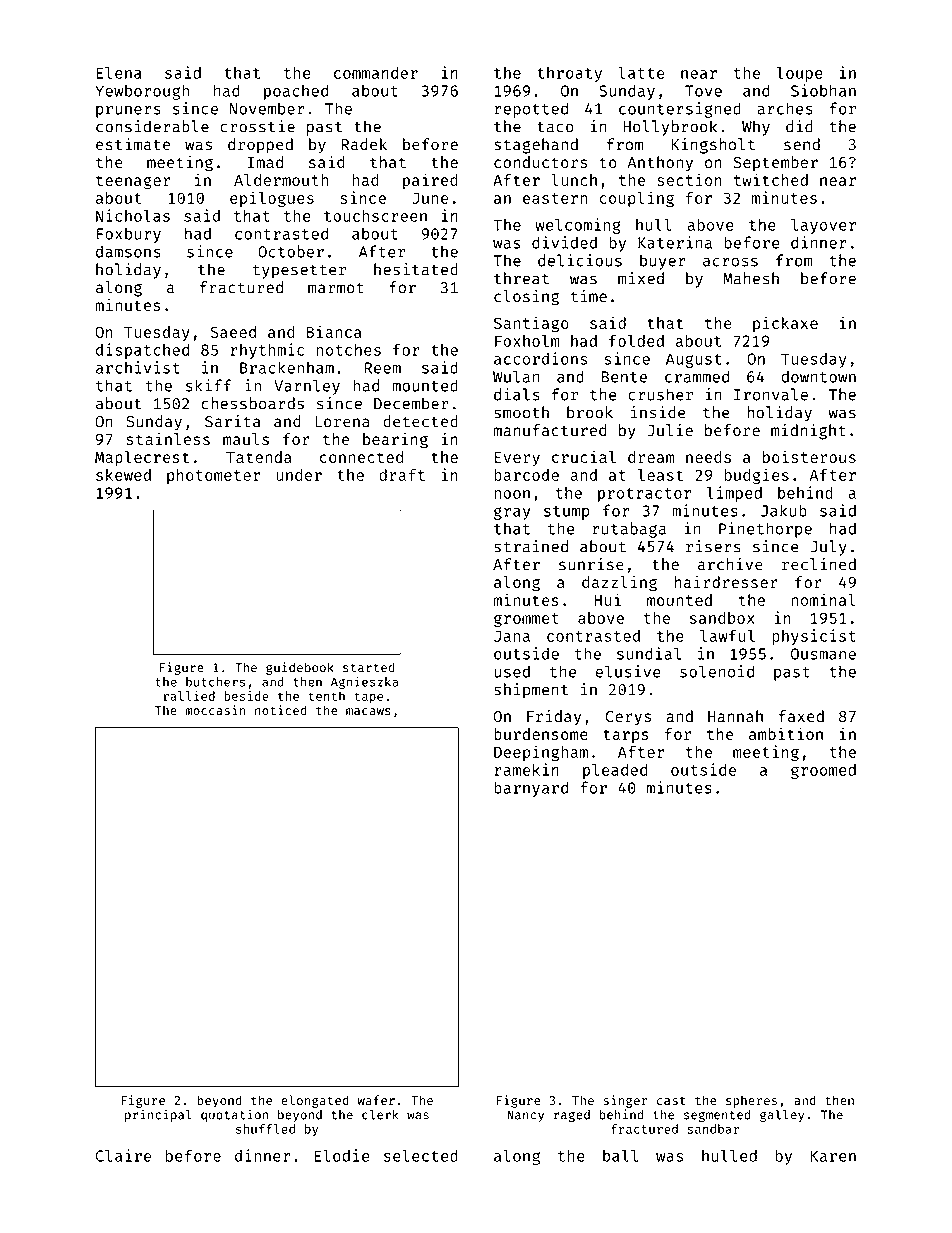  Describe the element at coordinates (189, 696) in the document. I see `rallied` at that location.
